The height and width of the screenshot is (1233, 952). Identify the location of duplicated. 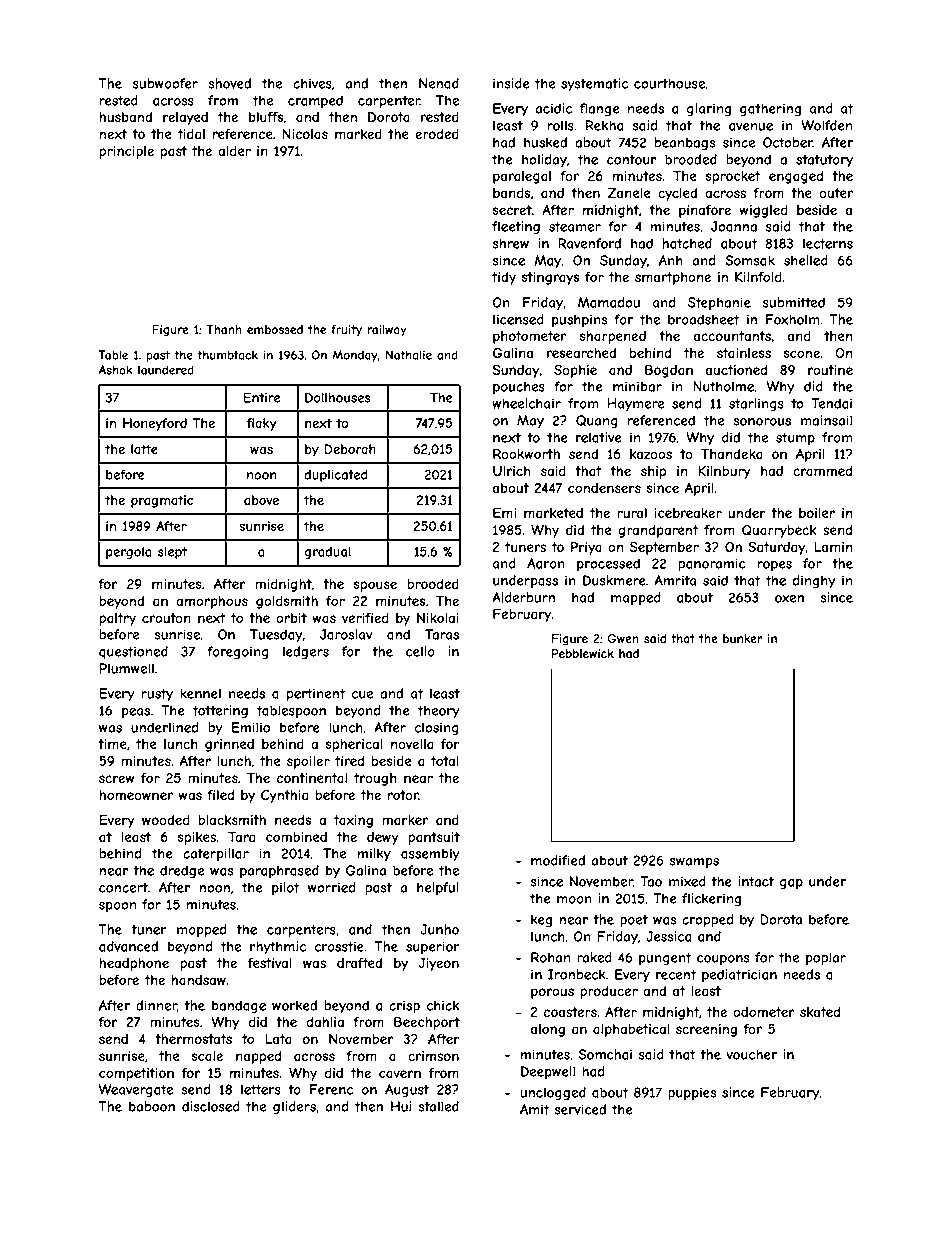
(335, 475).
